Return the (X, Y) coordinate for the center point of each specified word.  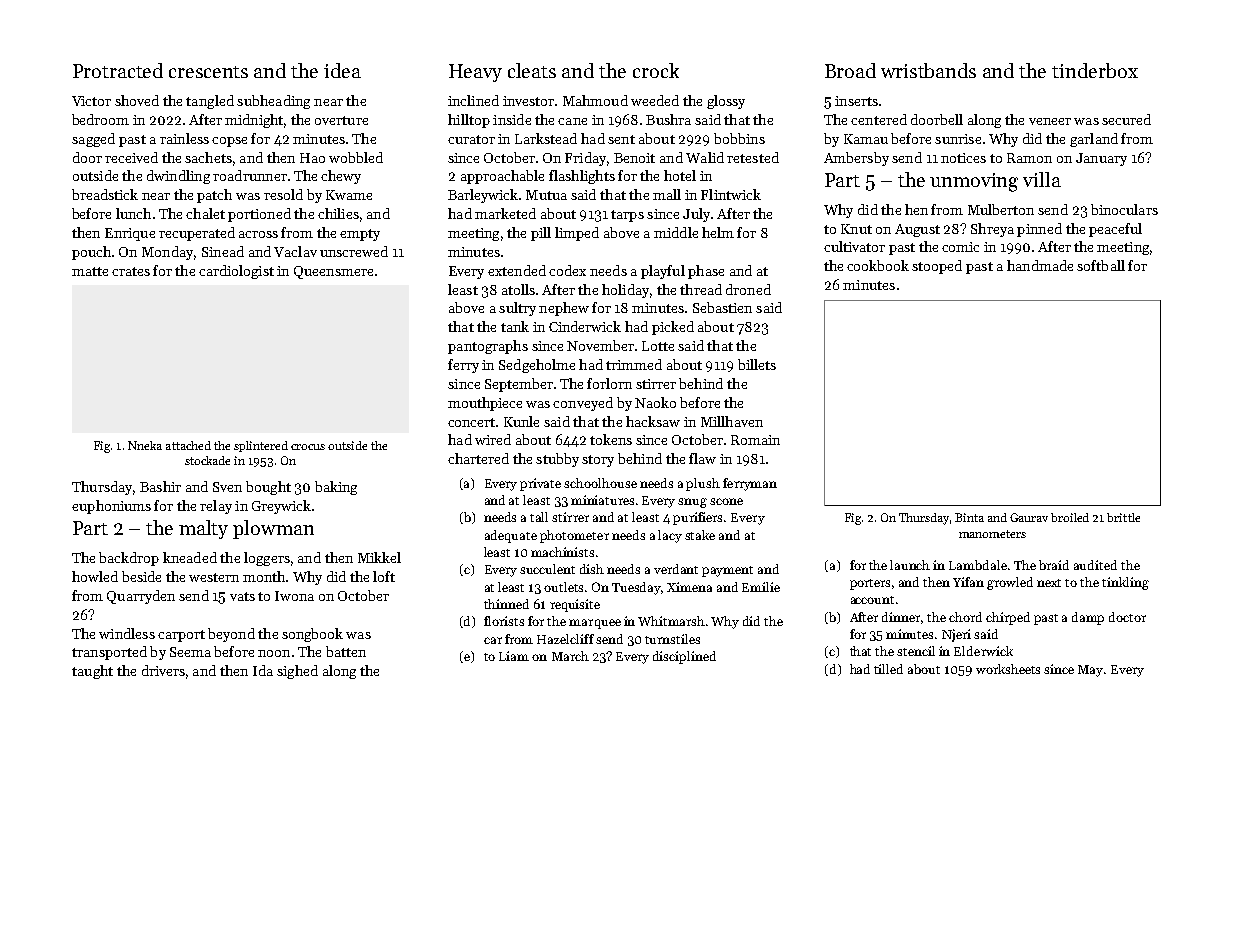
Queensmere (333, 272)
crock (656, 70)
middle (676, 232)
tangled (210, 102)
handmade (1040, 265)
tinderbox (1095, 70)
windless (127, 633)
